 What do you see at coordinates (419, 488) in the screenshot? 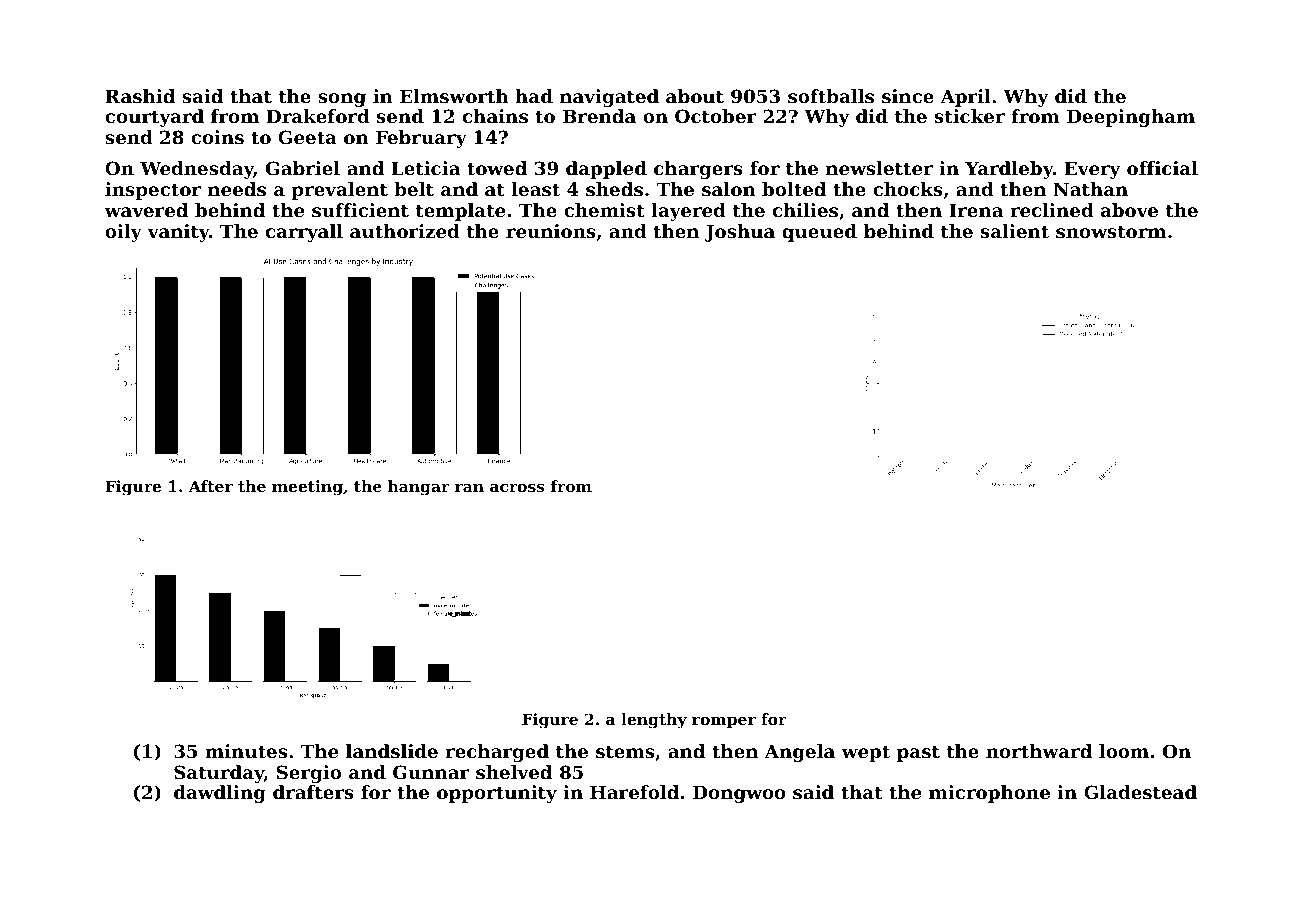
I see `hangar` at bounding box center [419, 488].
